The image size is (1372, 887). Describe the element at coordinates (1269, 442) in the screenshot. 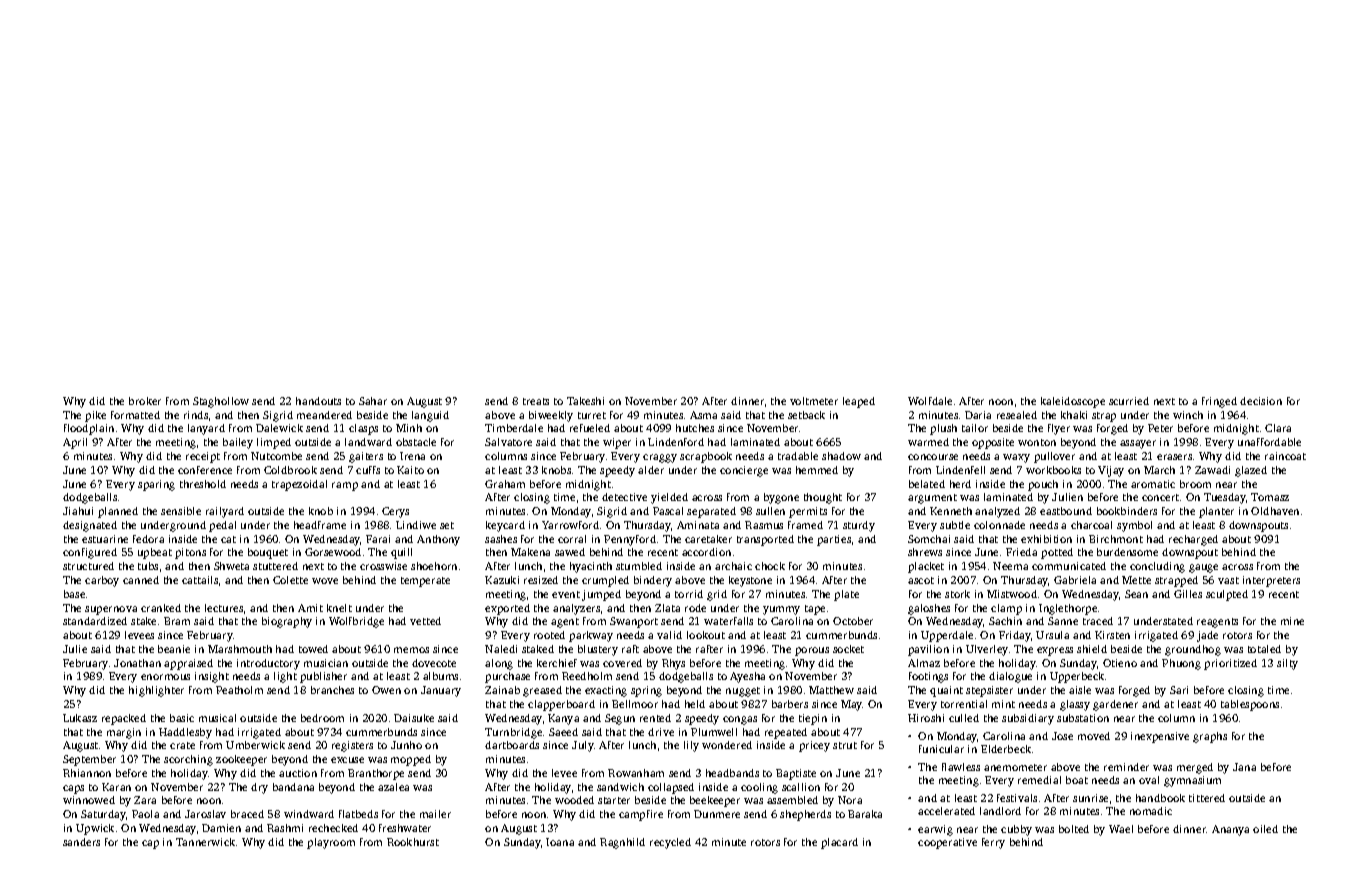

I see `unaffordable` at that location.
